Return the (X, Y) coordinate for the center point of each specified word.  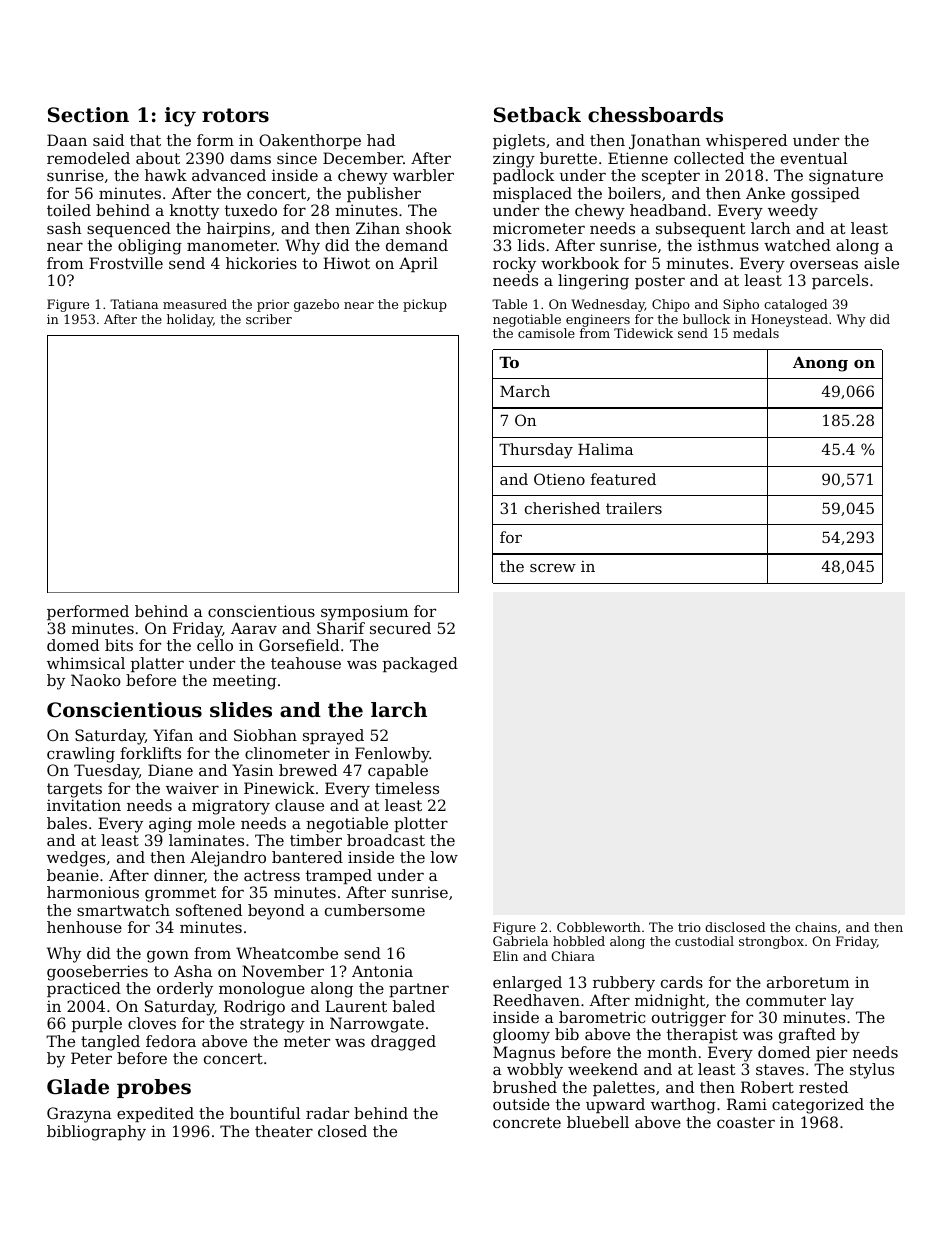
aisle (881, 263)
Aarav (254, 628)
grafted (807, 1036)
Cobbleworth (599, 927)
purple (97, 1024)
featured (623, 479)
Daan (67, 140)
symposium (365, 613)
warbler (423, 175)
